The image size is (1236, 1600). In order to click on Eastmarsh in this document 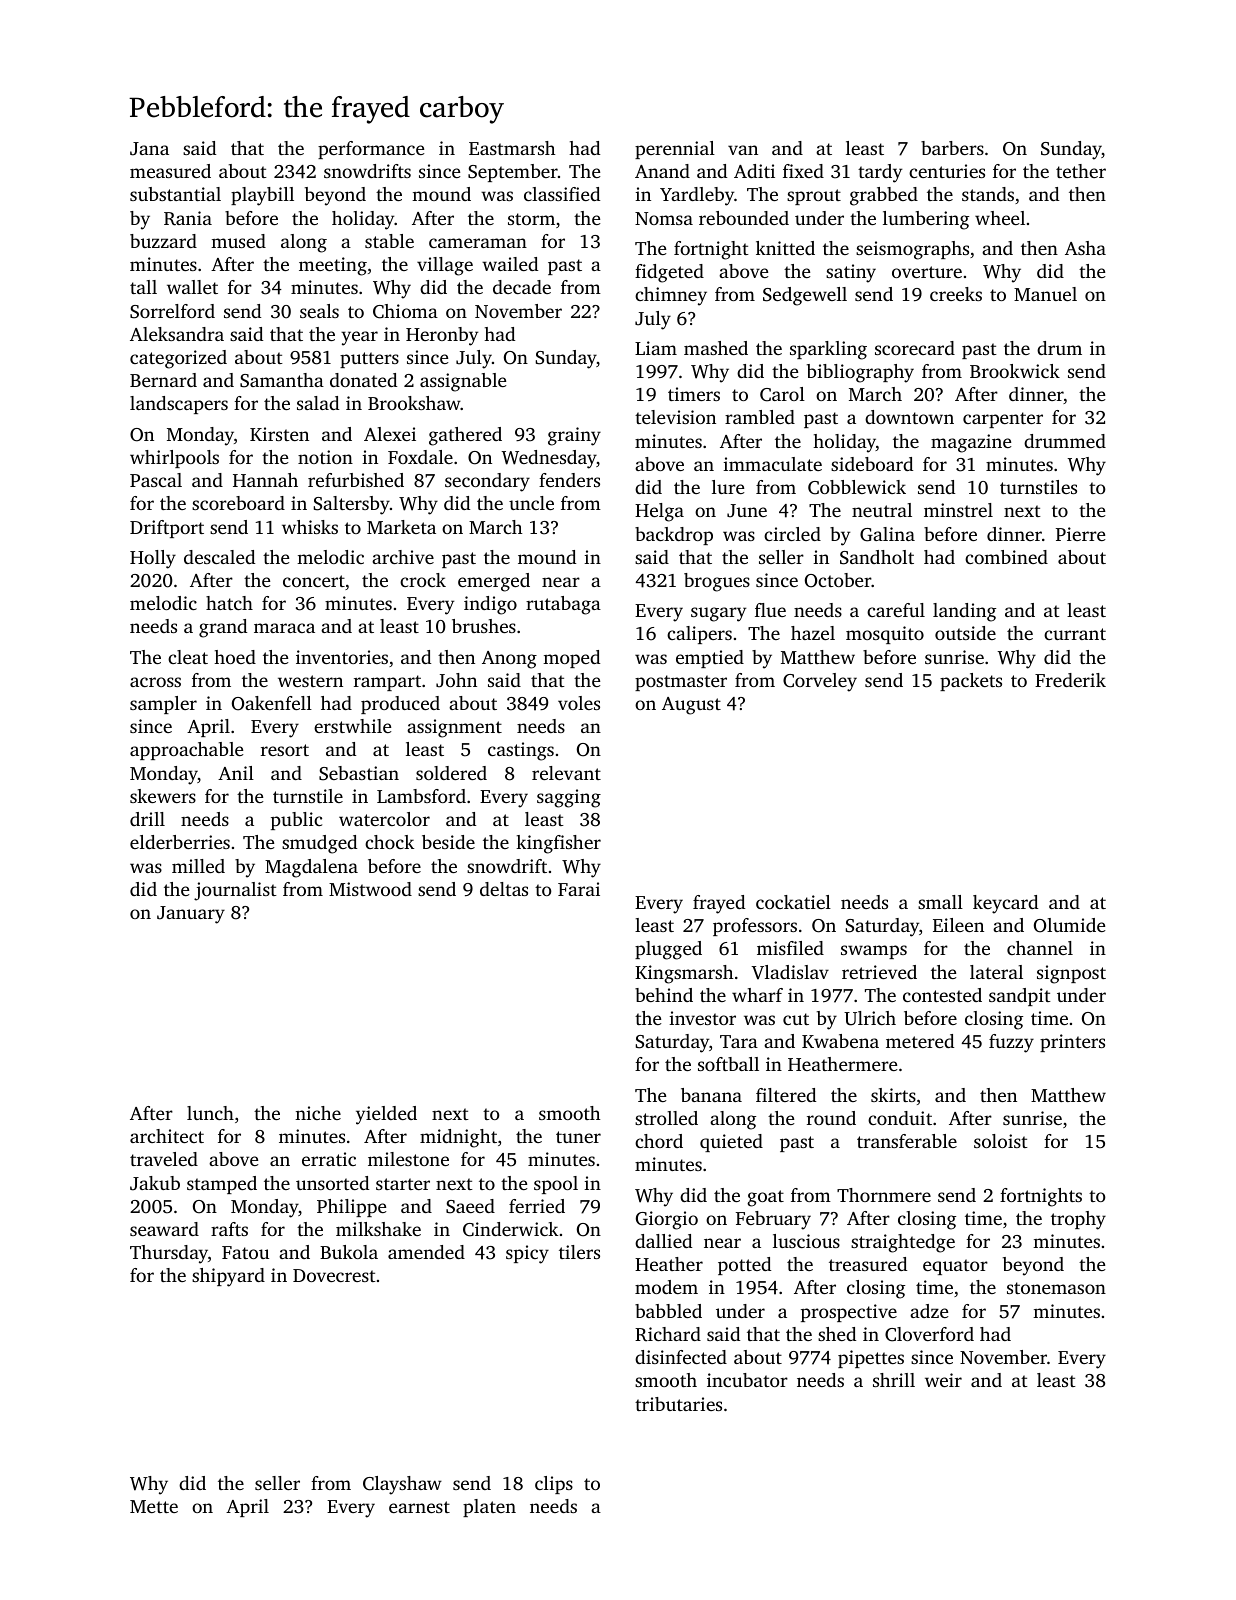, I will do `click(512, 148)`.
